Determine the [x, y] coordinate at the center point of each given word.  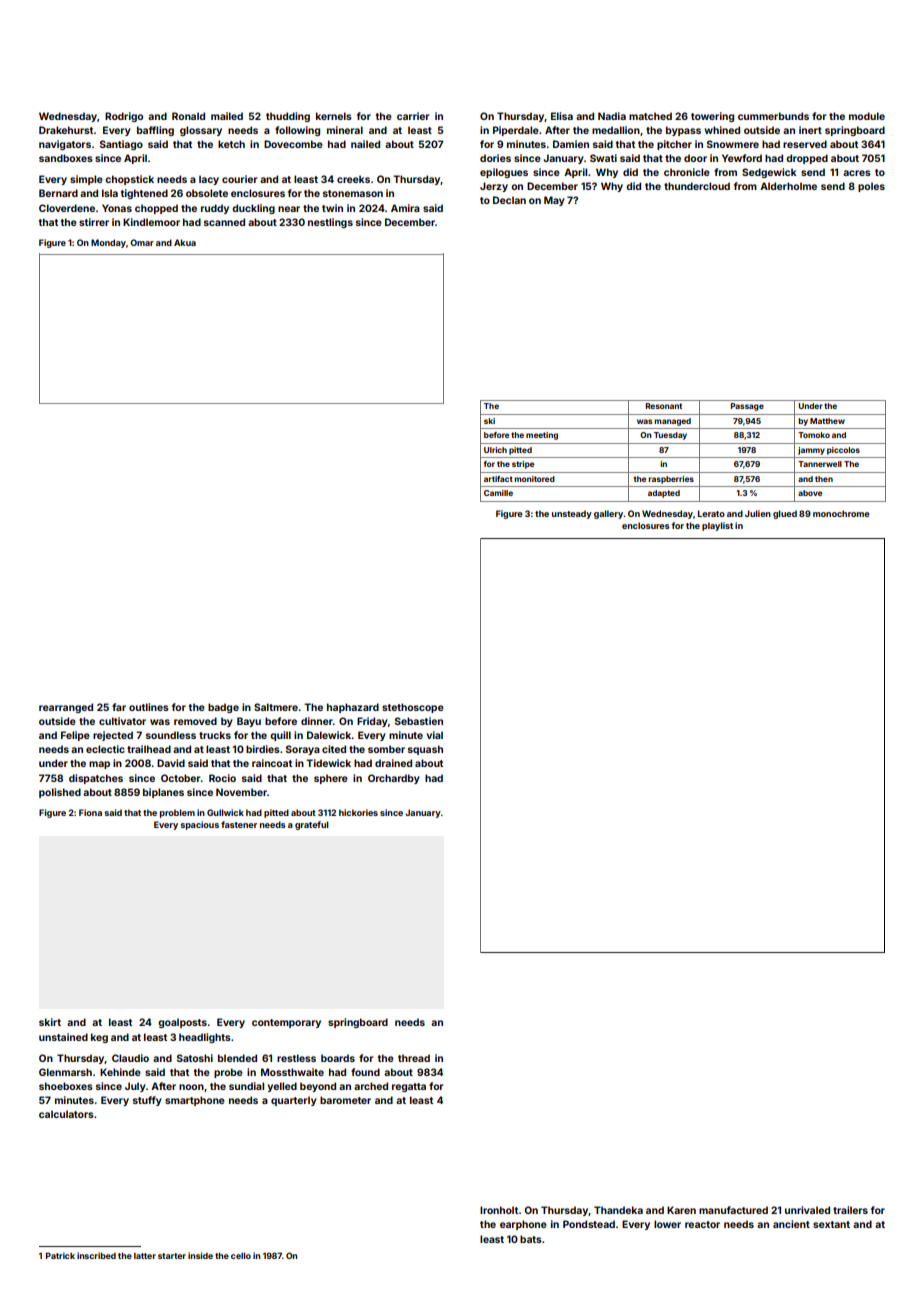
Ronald [188, 116]
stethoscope [413, 708]
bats [531, 1239]
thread [414, 1058]
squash [425, 750]
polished [60, 793]
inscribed [96, 1255]
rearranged [66, 708]
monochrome [841, 513]
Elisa [562, 116]
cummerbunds [773, 116]
